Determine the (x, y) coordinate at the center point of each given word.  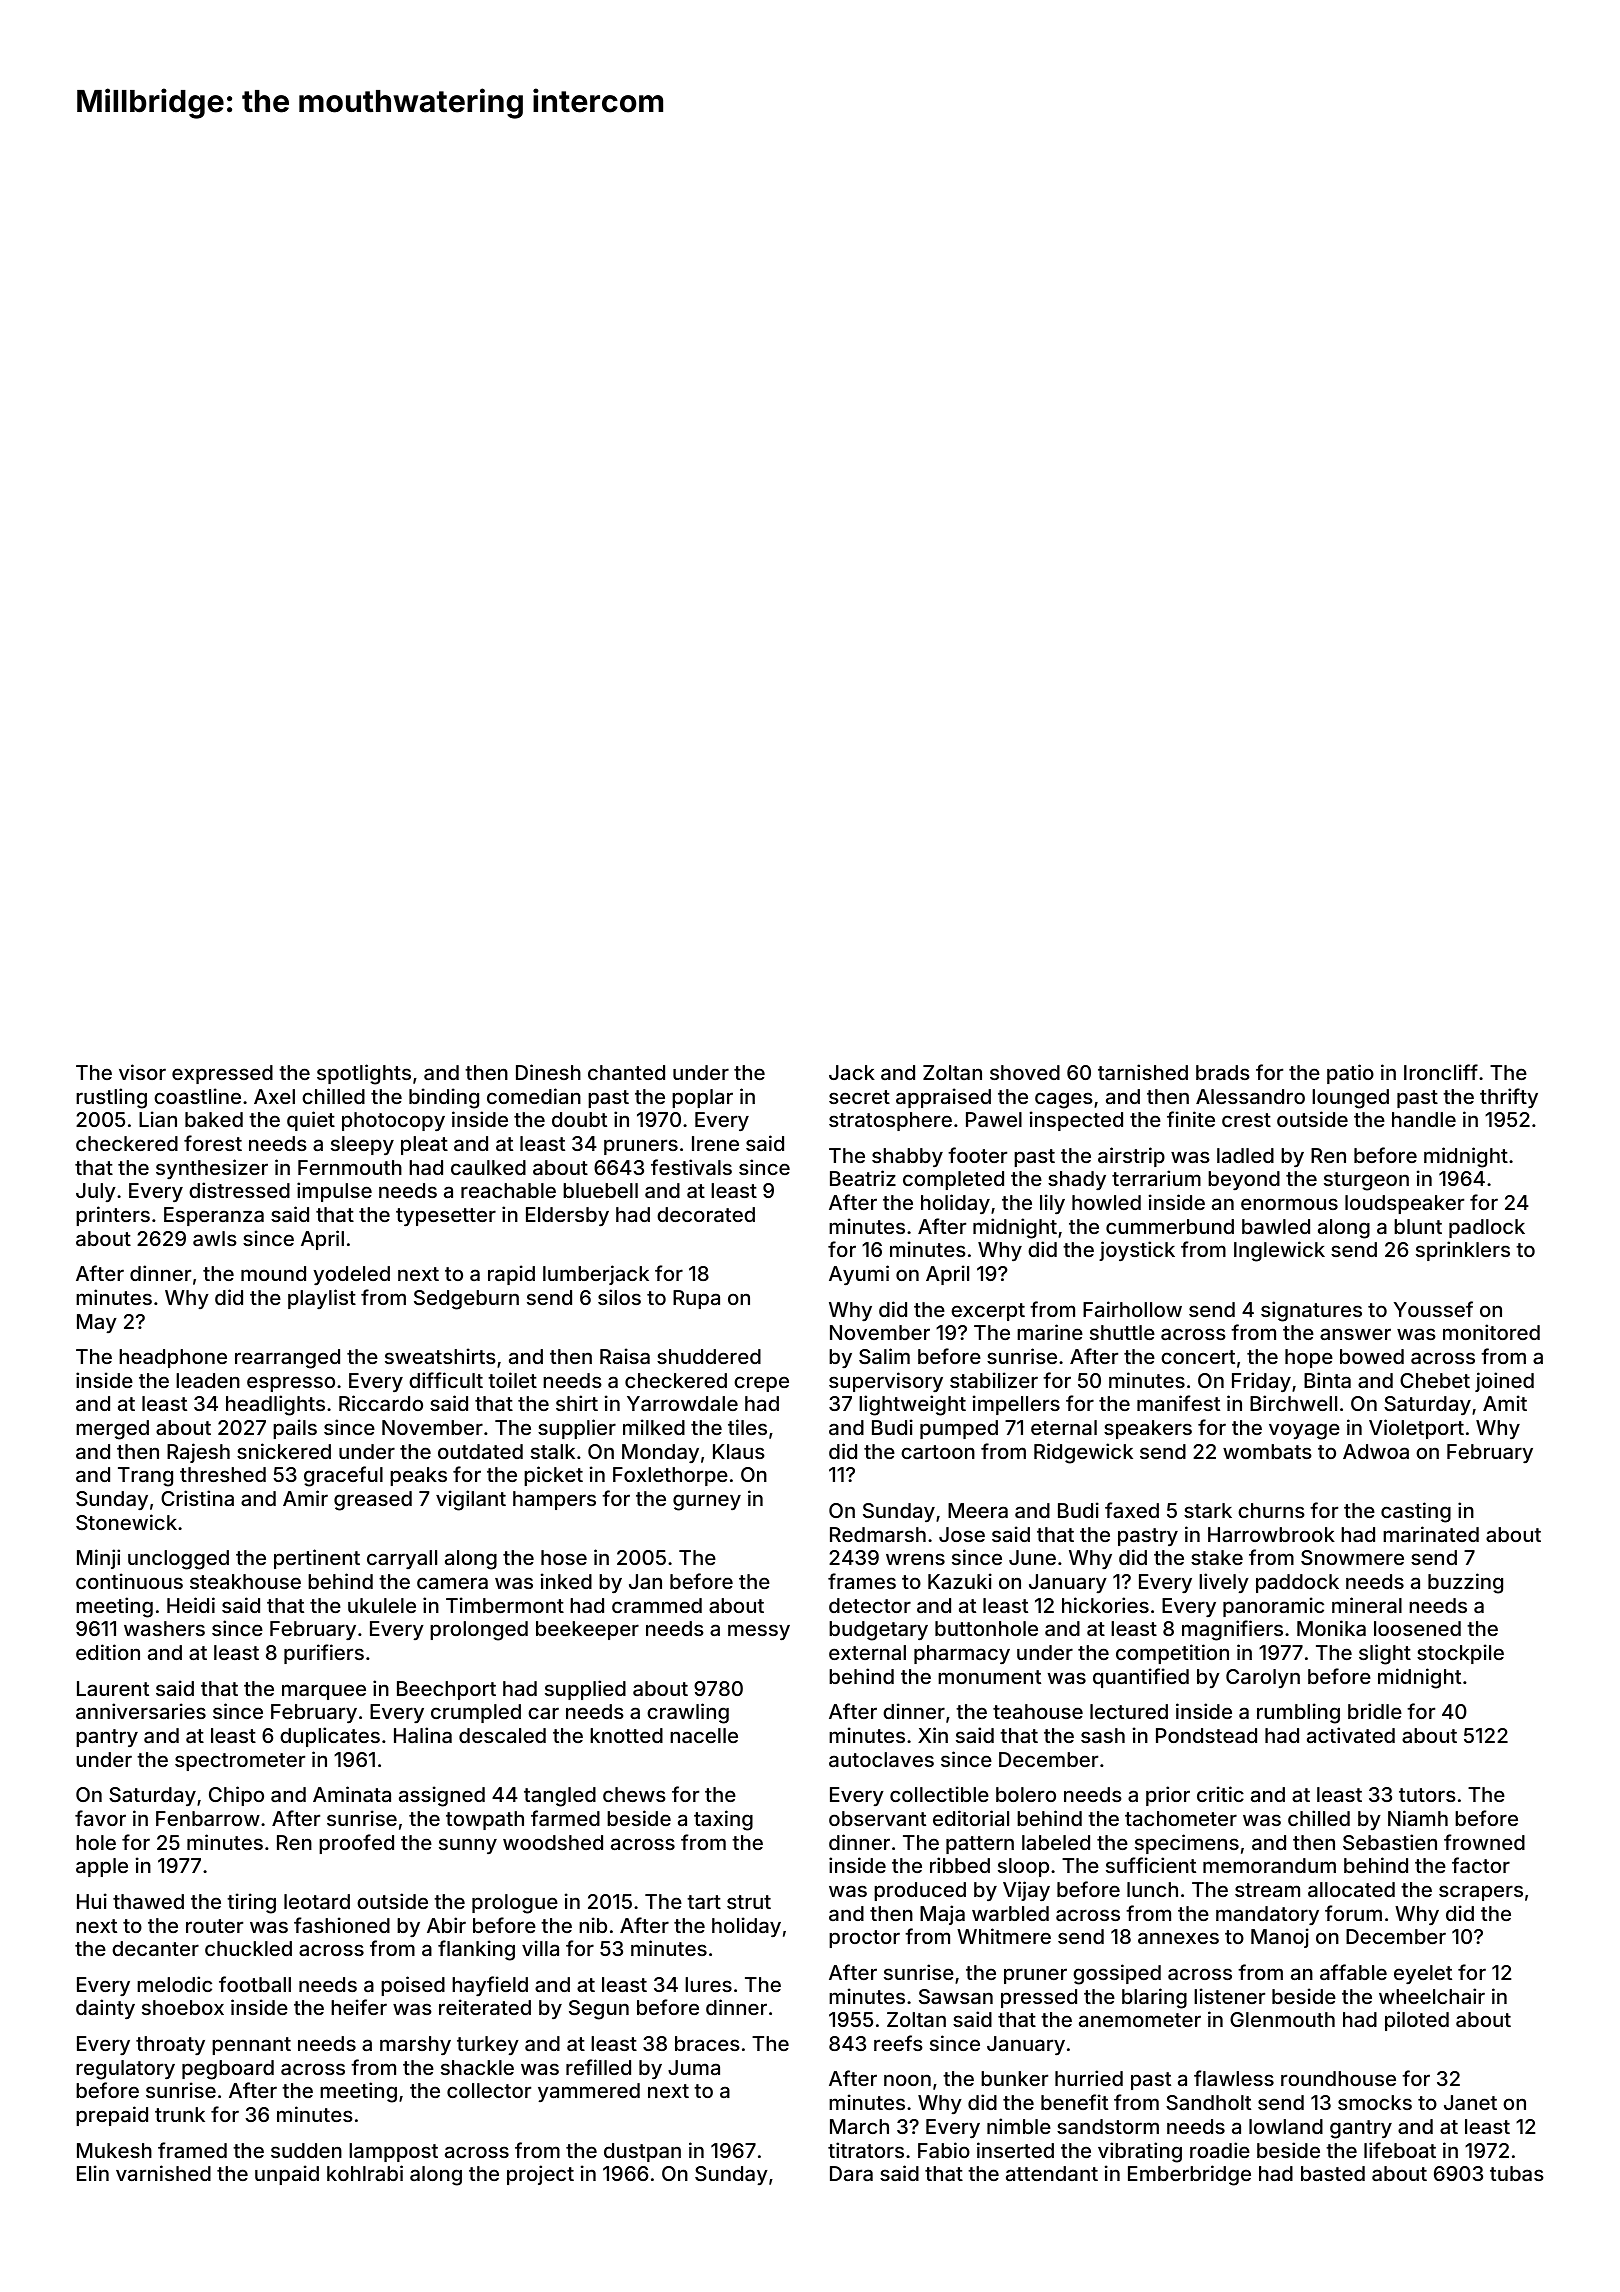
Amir (305, 1498)
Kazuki (960, 1581)
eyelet (1423, 1974)
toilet (512, 1380)
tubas (1517, 2173)
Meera (978, 1510)
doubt (579, 1119)
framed (192, 2150)
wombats (1267, 1451)
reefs (898, 2043)
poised (413, 1986)
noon (907, 2080)
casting (1416, 1512)
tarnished (1143, 1072)
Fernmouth (350, 1167)
